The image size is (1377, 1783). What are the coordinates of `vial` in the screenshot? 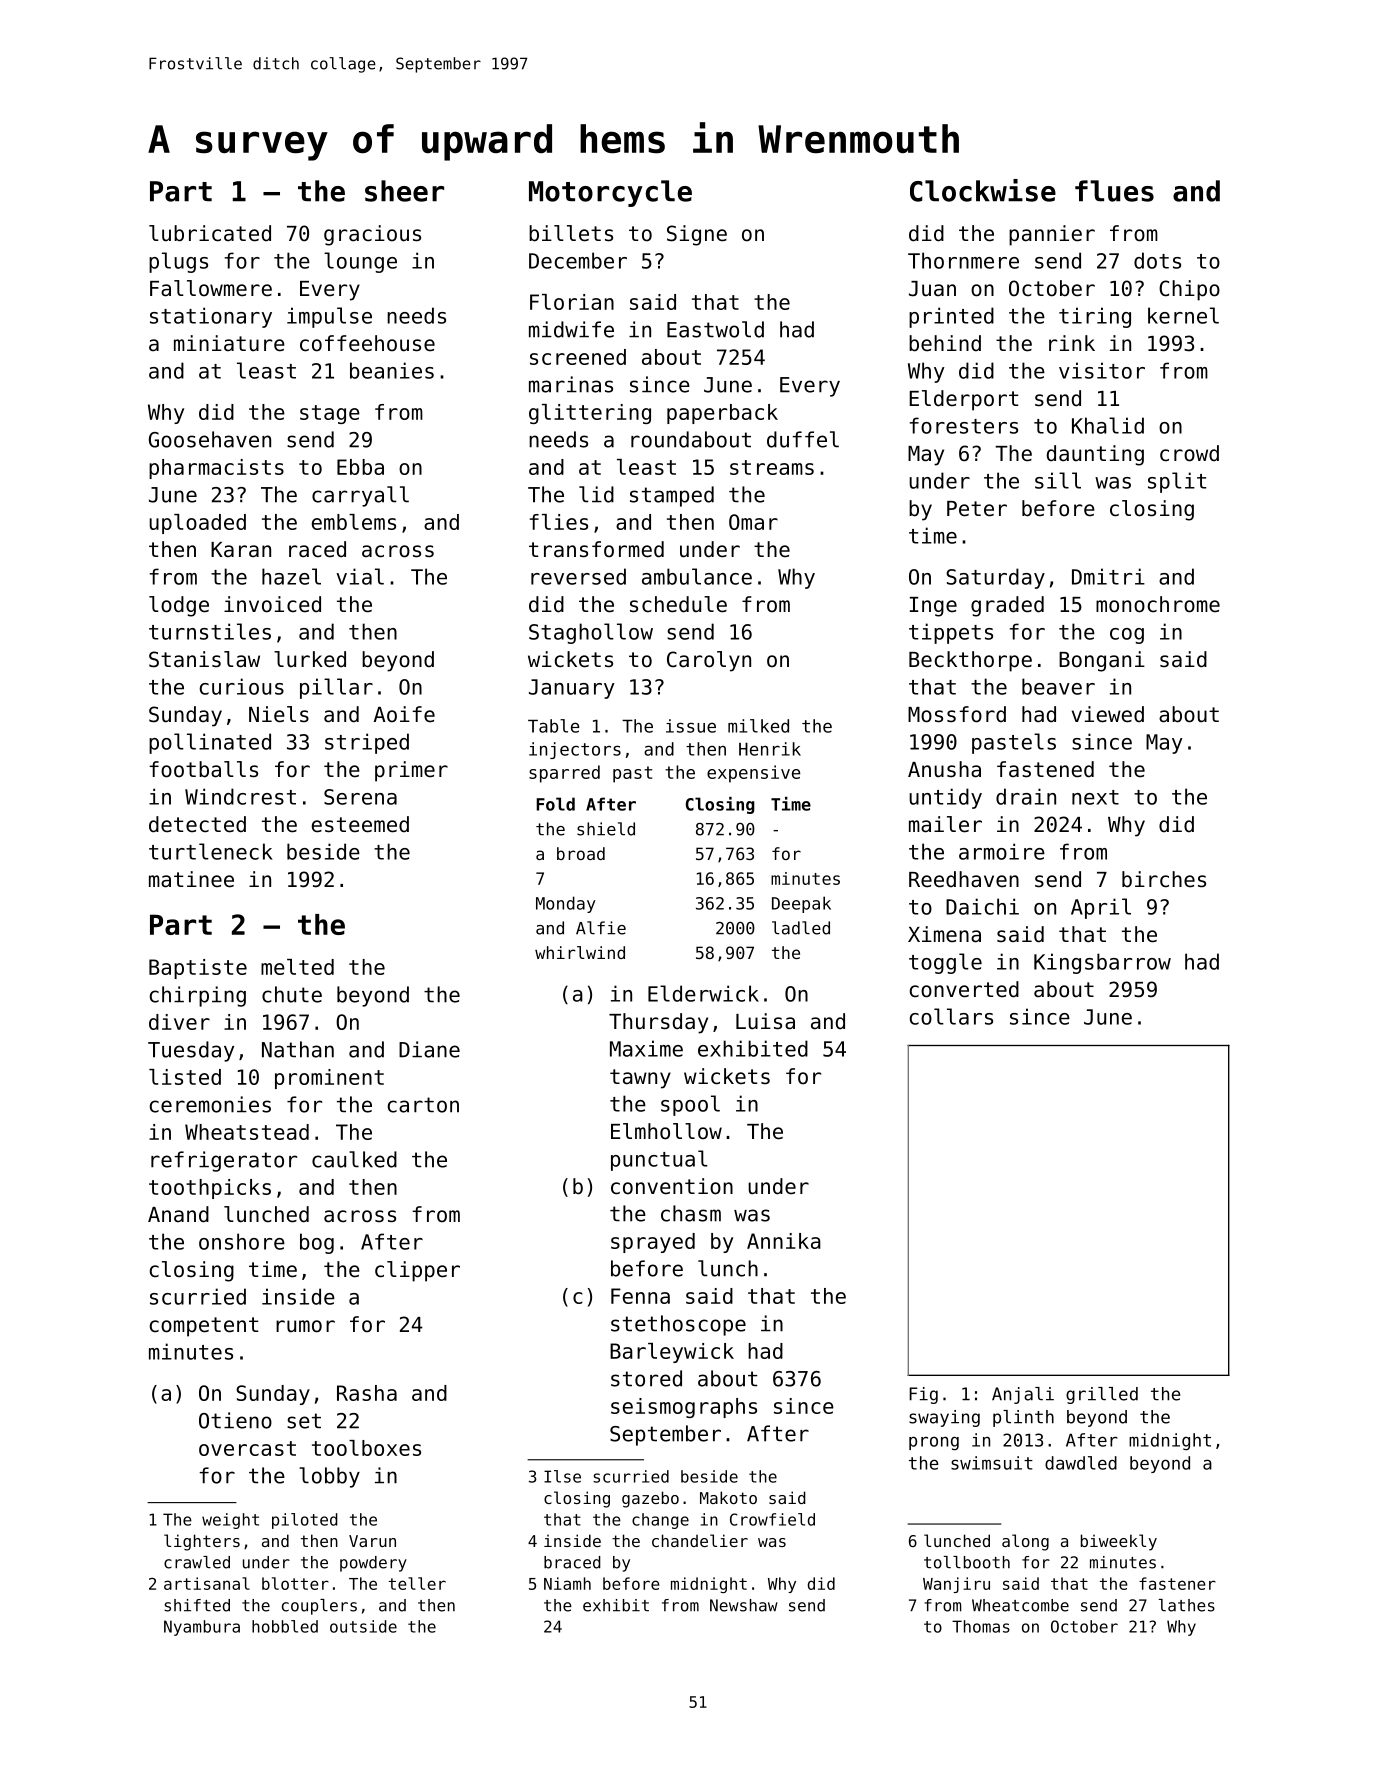 It's located at (360, 576).
